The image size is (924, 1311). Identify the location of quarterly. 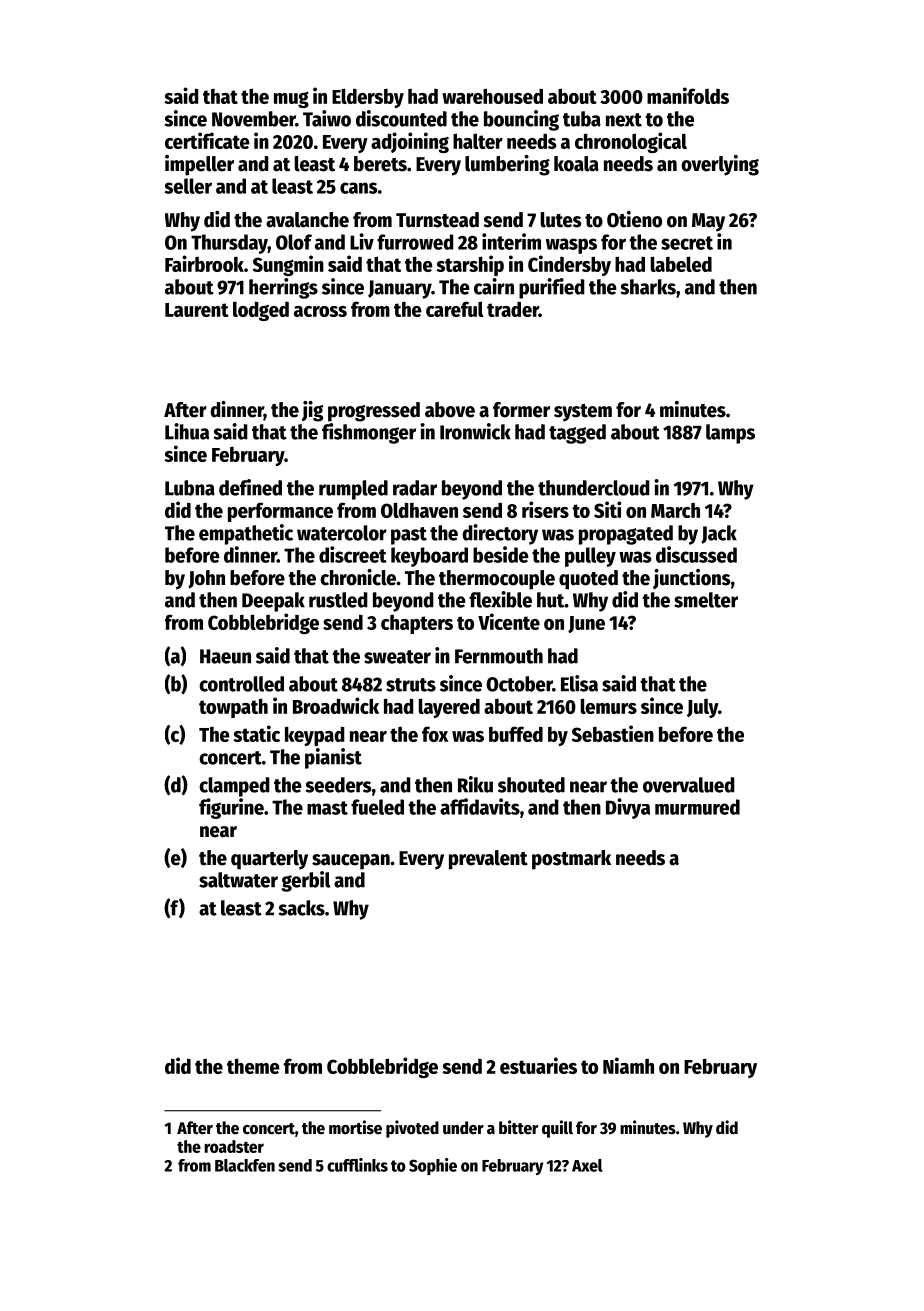
(269, 860).
